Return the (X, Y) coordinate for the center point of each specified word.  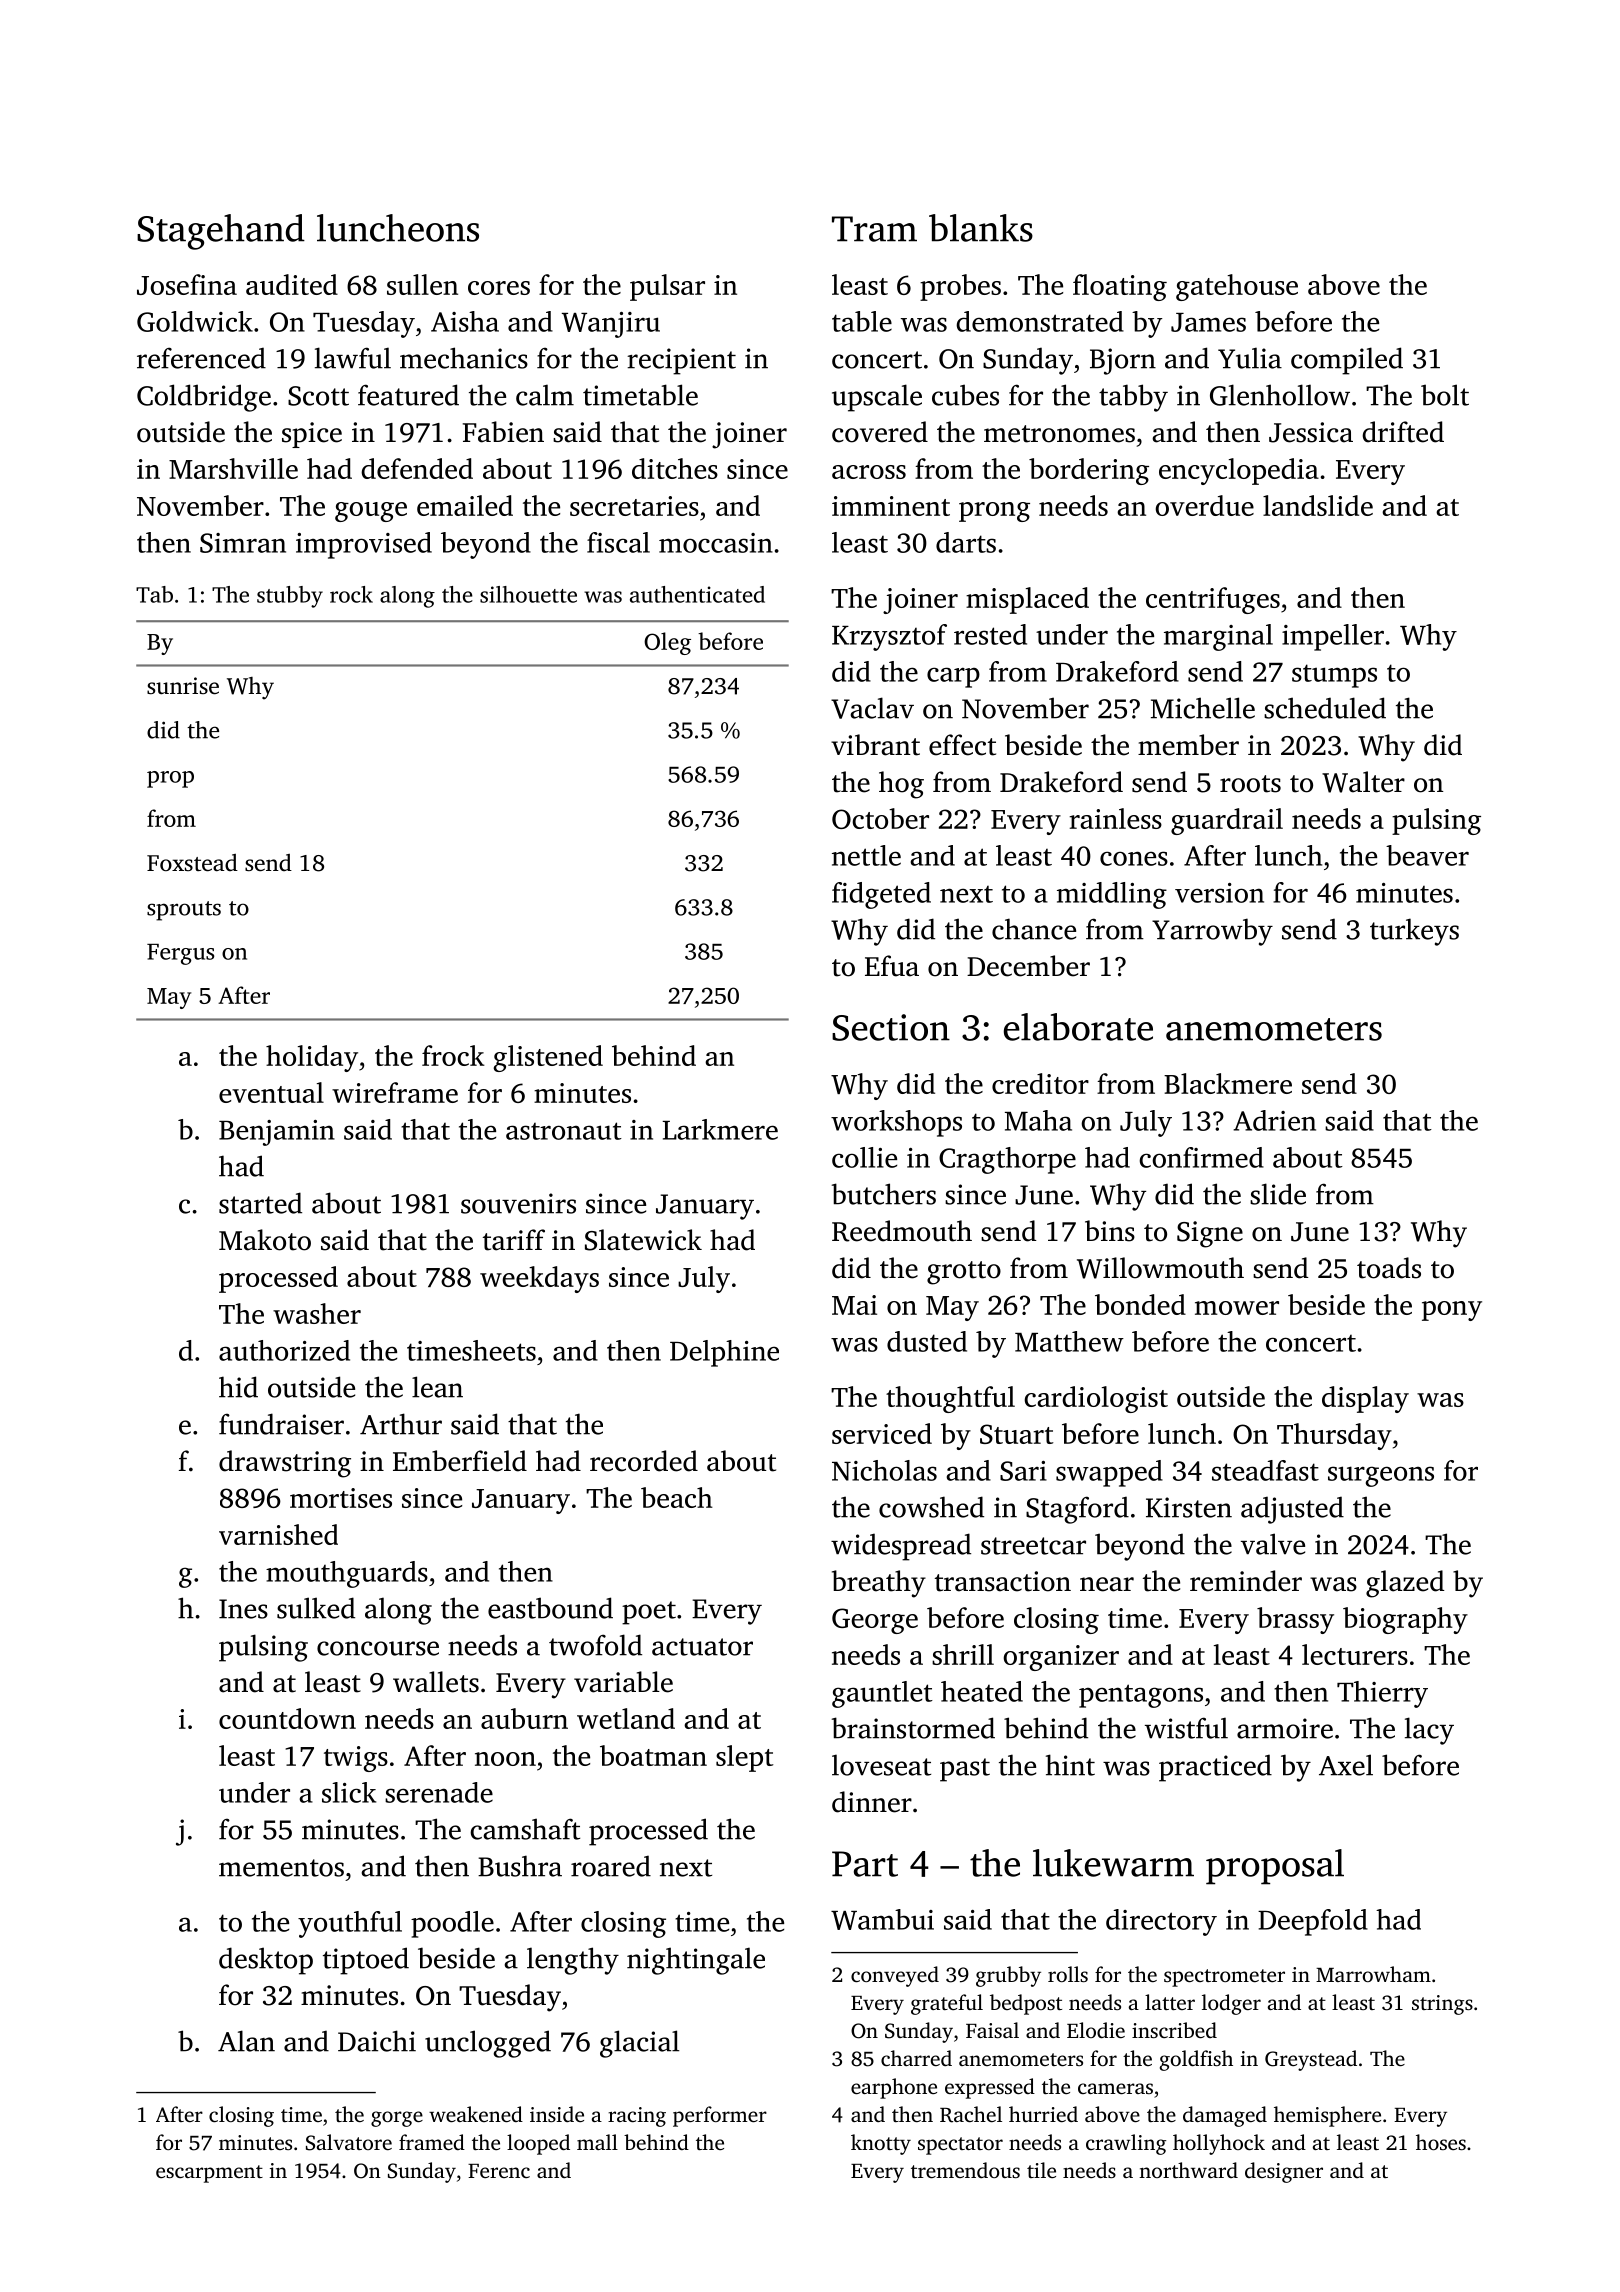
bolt (1445, 395)
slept (744, 1758)
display (1365, 1399)
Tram (874, 229)
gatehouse (1237, 287)
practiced (1215, 1768)
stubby (290, 597)
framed (432, 2142)
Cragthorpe (1007, 1160)
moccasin (716, 543)
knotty (881, 2144)
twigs (356, 1759)
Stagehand (221, 232)
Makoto (265, 1240)
